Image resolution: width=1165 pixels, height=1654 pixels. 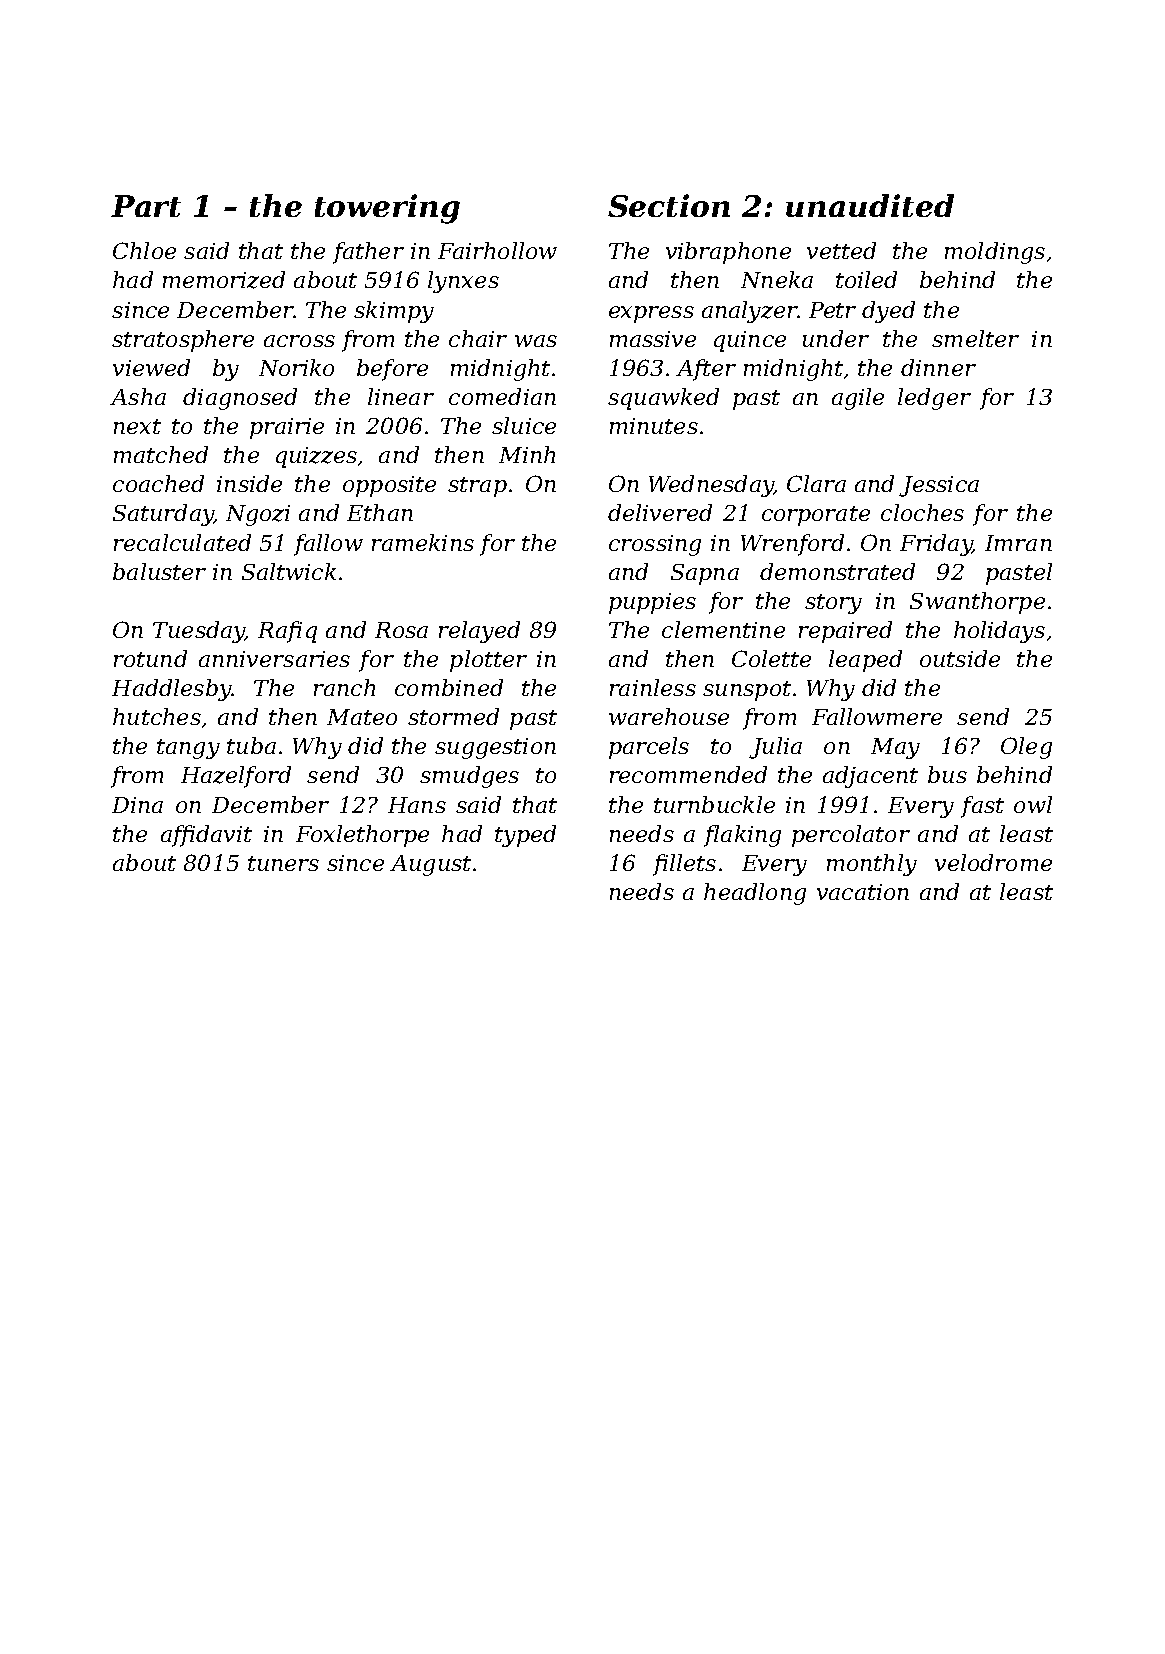 I want to click on August, so click(x=430, y=865).
